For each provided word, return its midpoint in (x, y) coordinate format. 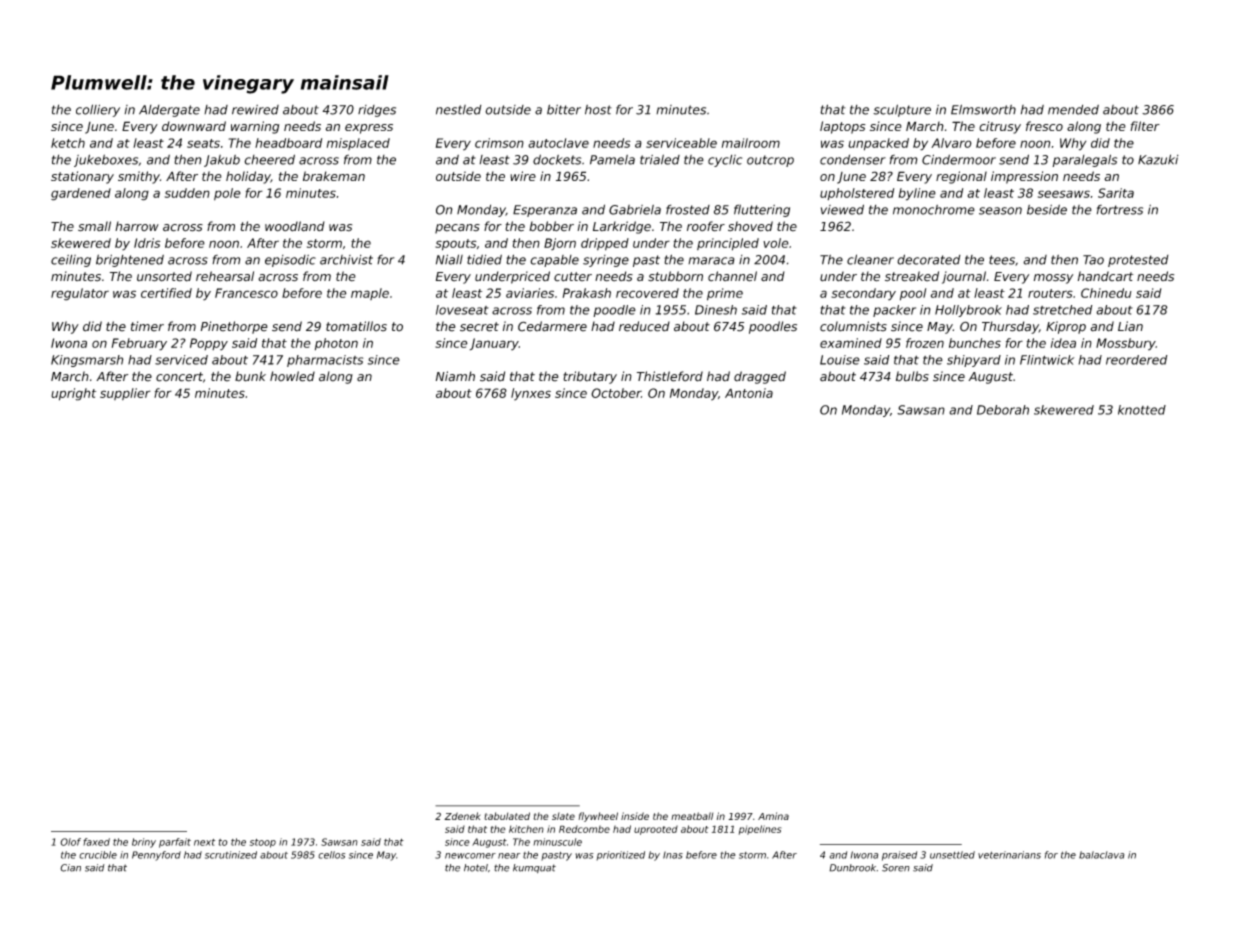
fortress (1120, 210)
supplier (125, 394)
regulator (80, 294)
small (94, 226)
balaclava (1102, 855)
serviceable (681, 143)
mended (1073, 110)
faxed (96, 842)
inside (635, 816)
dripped (605, 244)
